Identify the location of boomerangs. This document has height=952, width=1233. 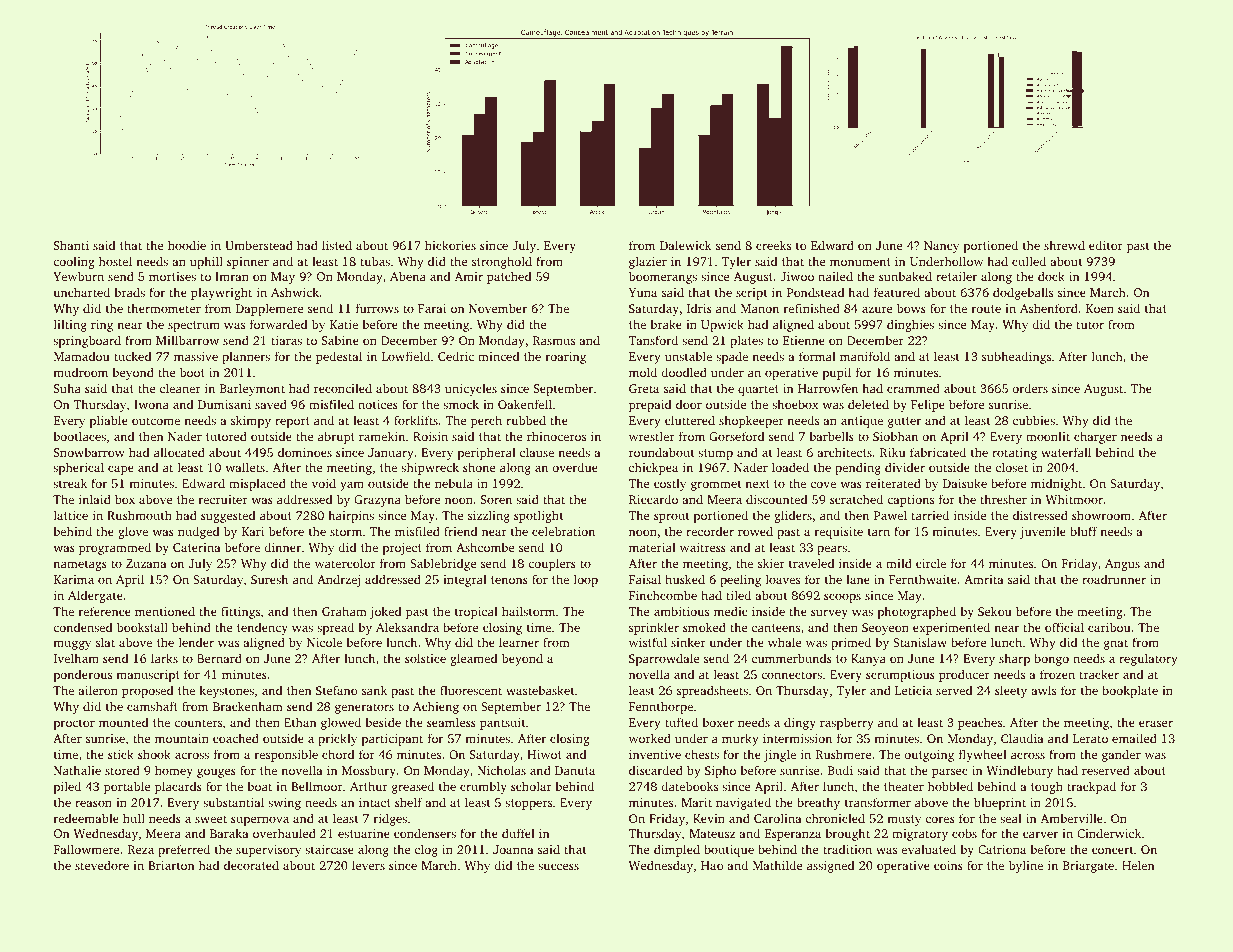
(663, 277).
